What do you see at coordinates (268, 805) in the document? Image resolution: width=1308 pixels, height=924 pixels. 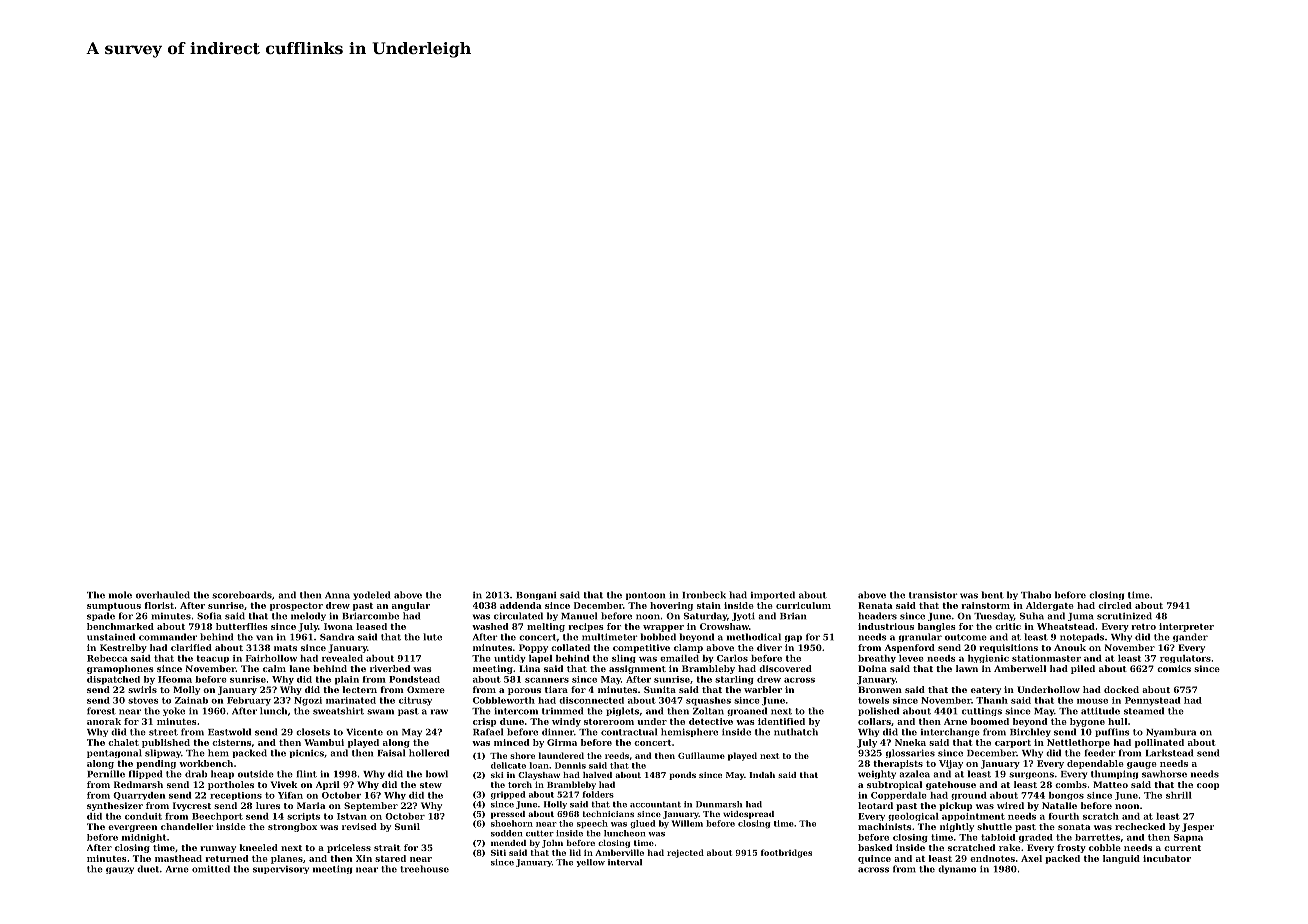 I see `lures` at bounding box center [268, 805].
